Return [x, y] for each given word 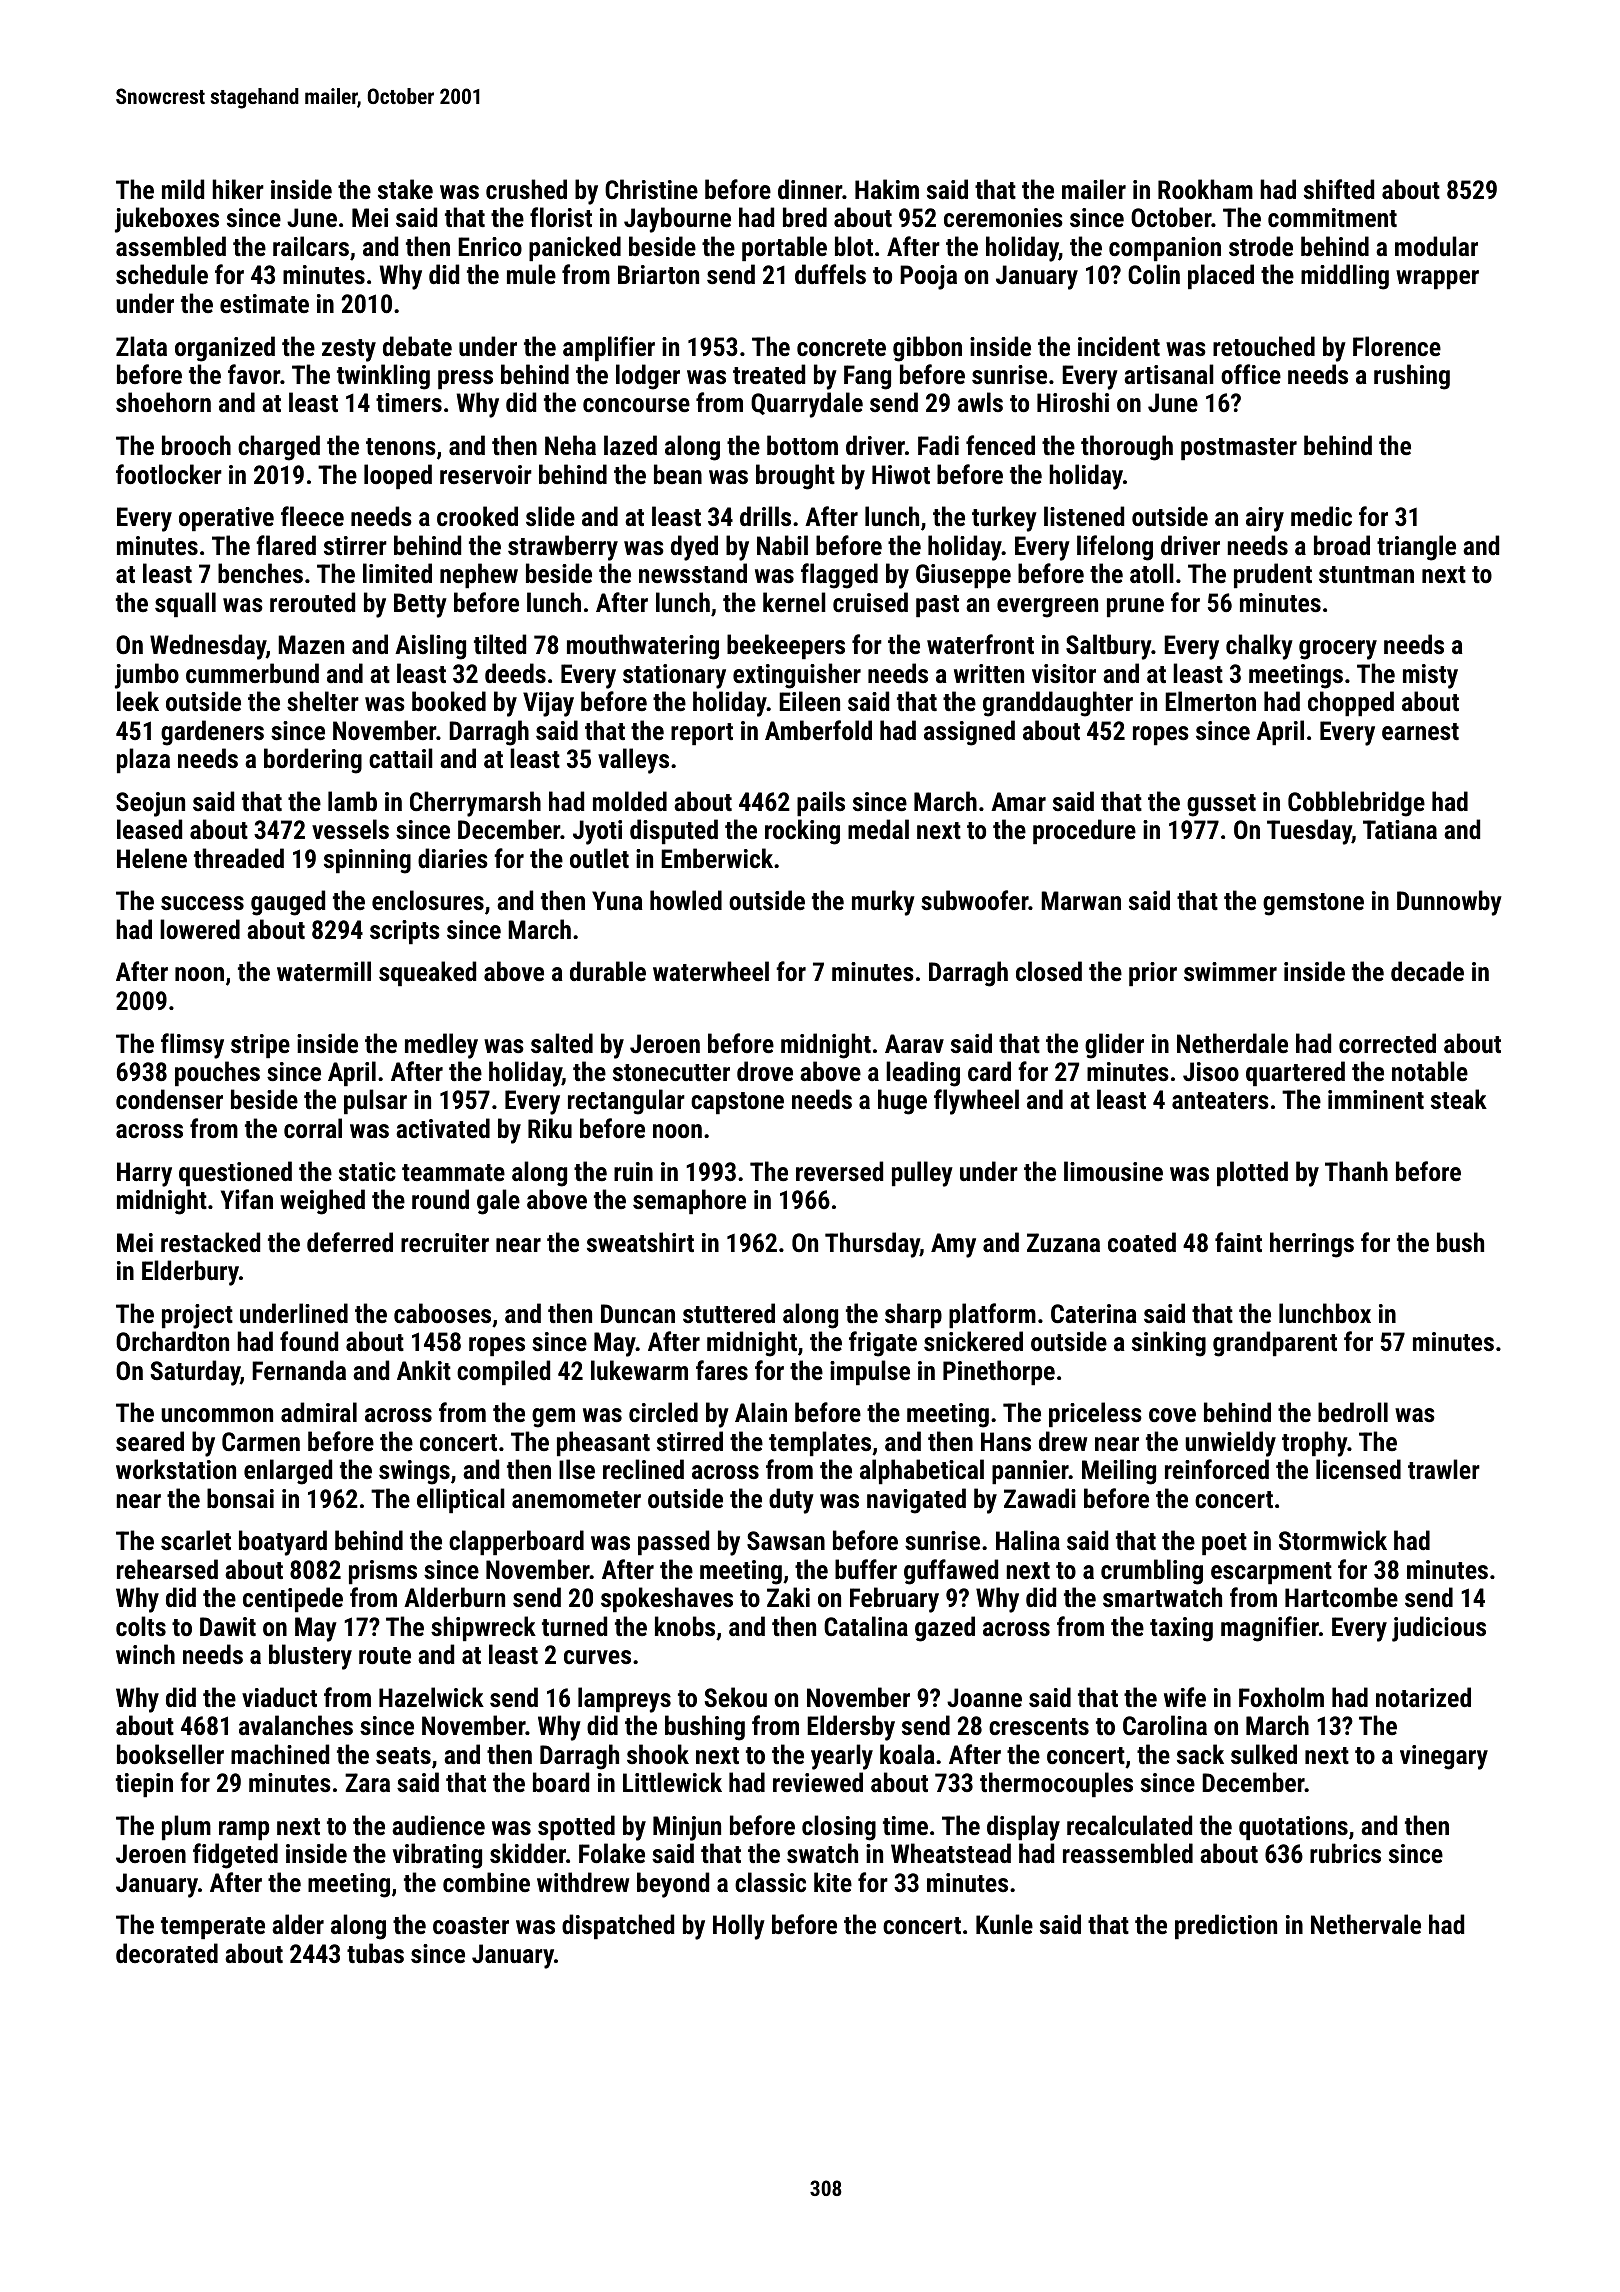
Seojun [150, 804]
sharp [913, 1316]
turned [574, 1626]
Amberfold [818, 730]
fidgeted [235, 1856]
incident [1119, 346]
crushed [526, 189]
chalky [1259, 647]
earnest [1420, 731]
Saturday [195, 1373]
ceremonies [1003, 217]
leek [138, 701]
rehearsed [167, 1569]
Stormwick [1333, 1540]
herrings [1312, 1245]
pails [821, 804]
